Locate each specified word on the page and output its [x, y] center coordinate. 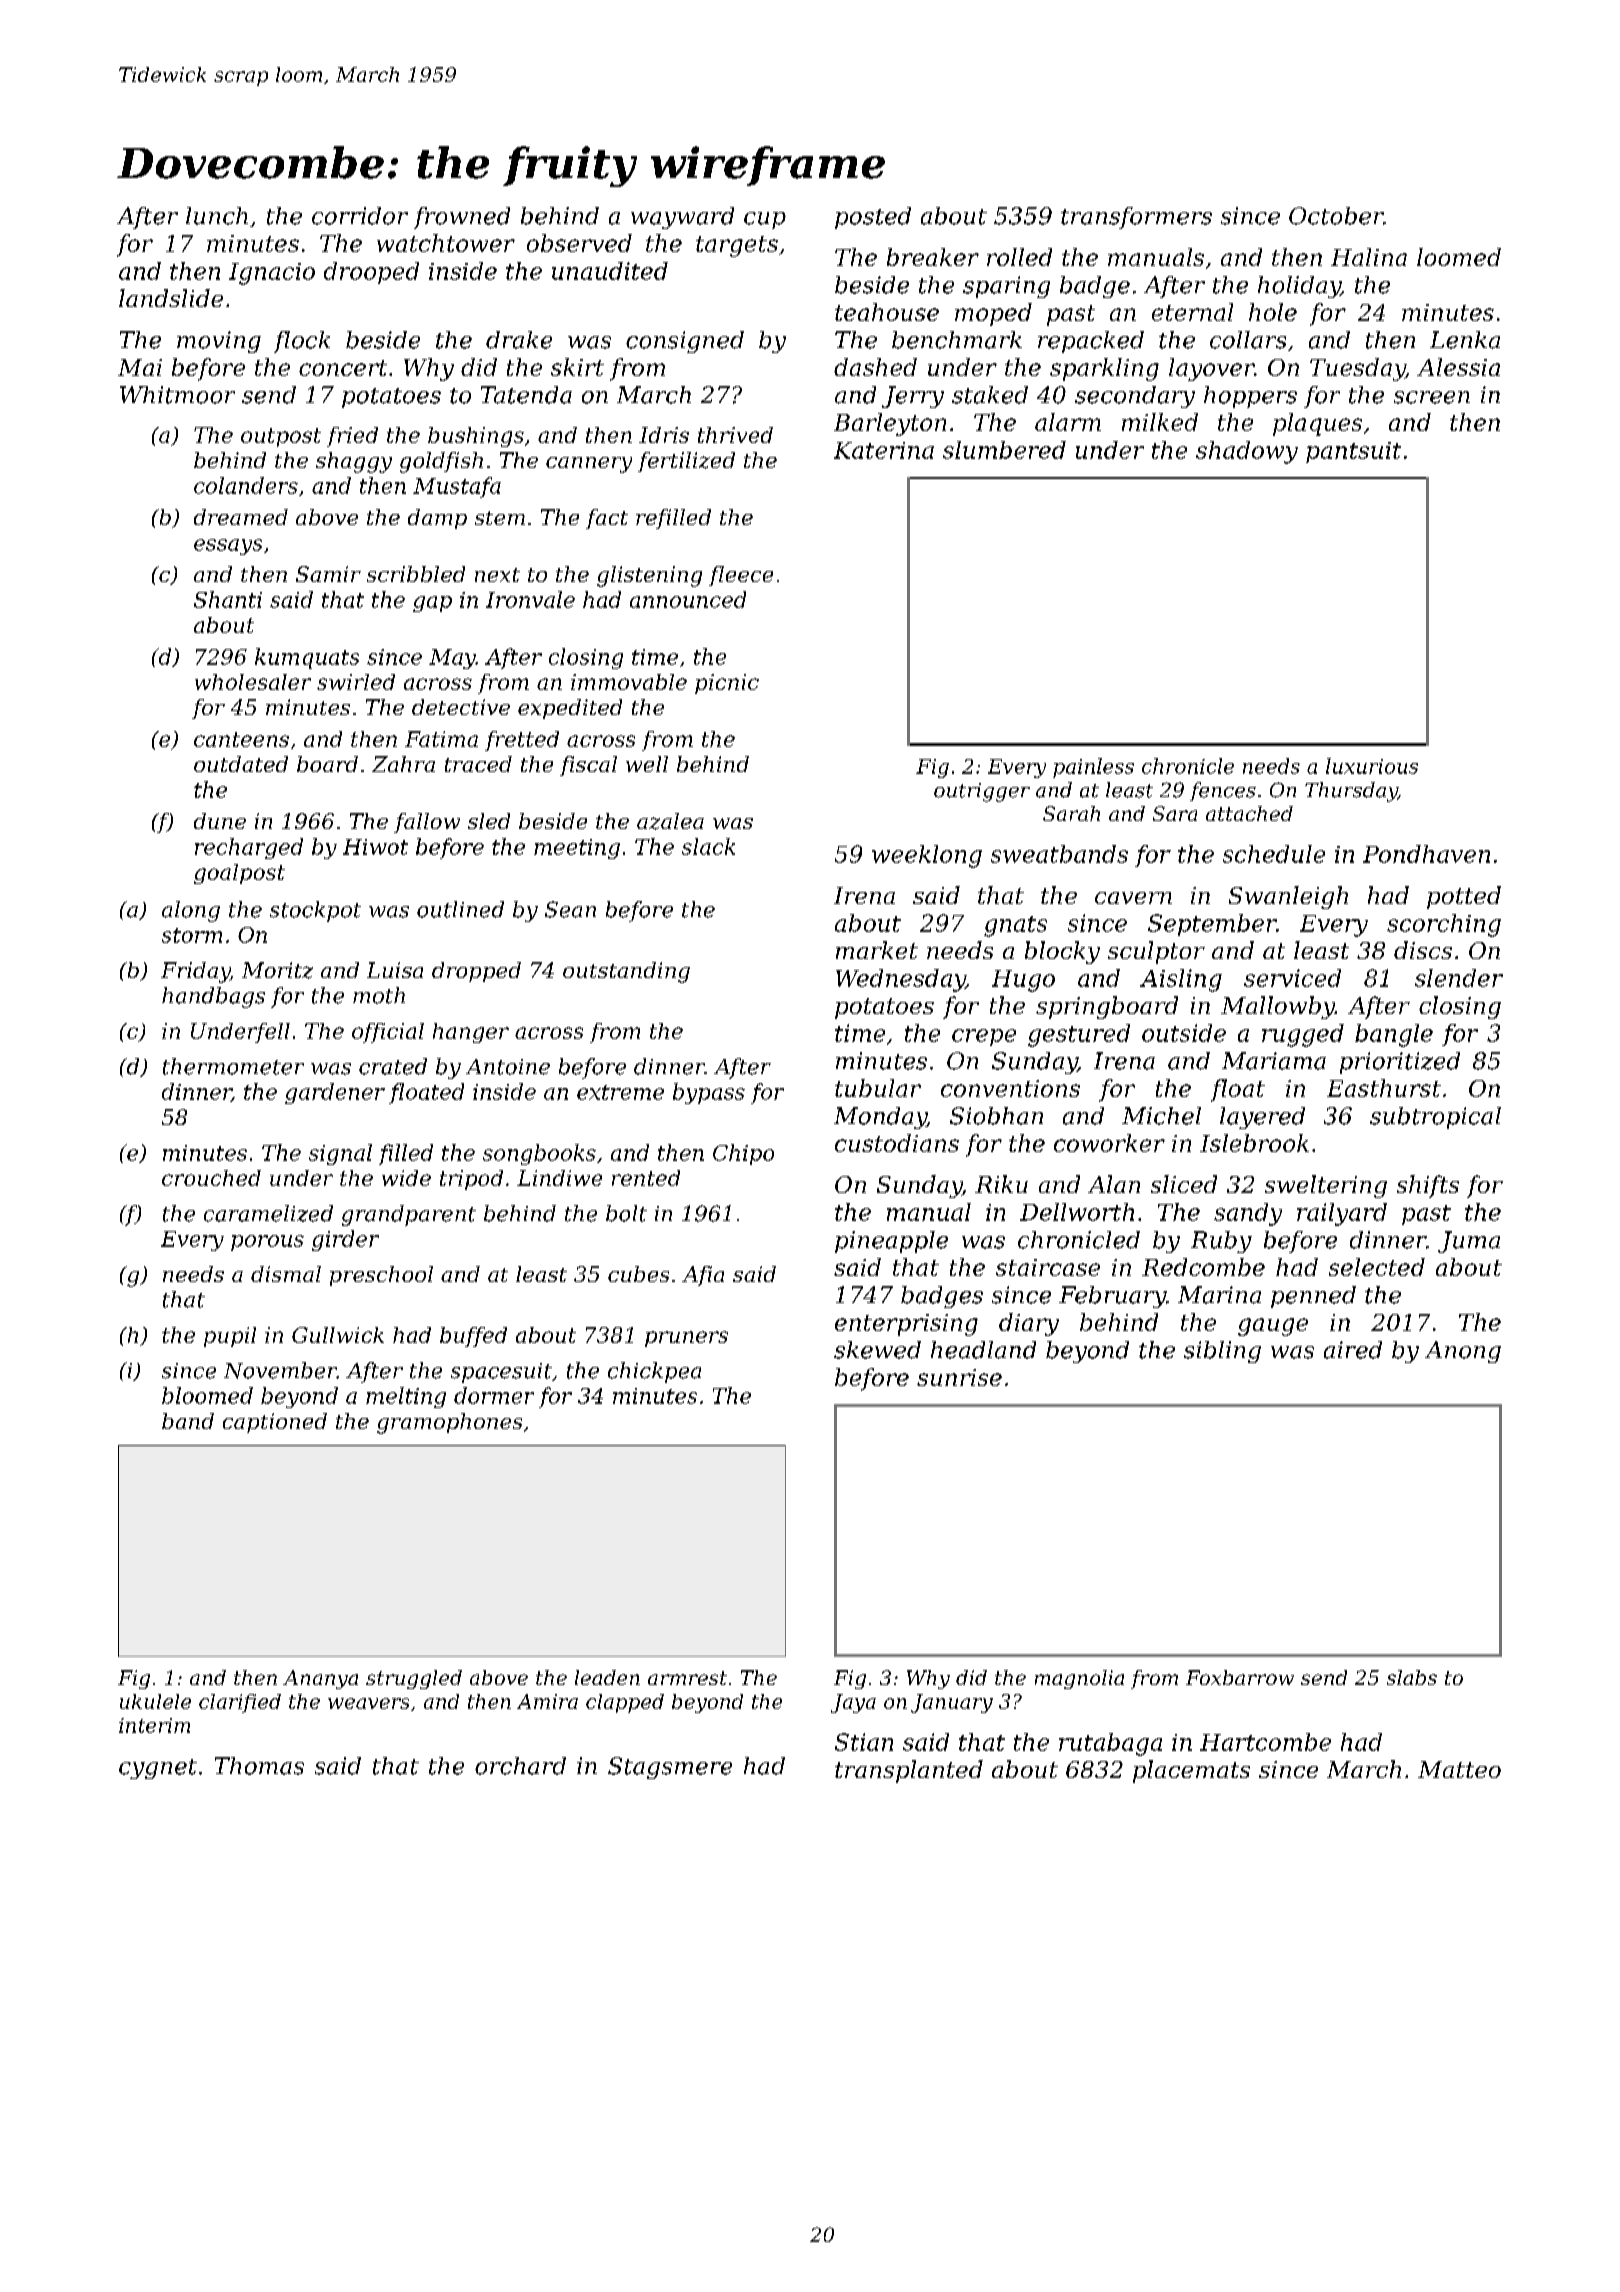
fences [1223, 791]
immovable [629, 682]
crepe [984, 1037]
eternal [1192, 312]
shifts [1428, 1186]
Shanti [228, 599]
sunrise [959, 1377]
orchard [520, 1766]
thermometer [233, 1066]
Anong [1463, 1352]
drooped [371, 273]
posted [873, 218]
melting [406, 1397]
